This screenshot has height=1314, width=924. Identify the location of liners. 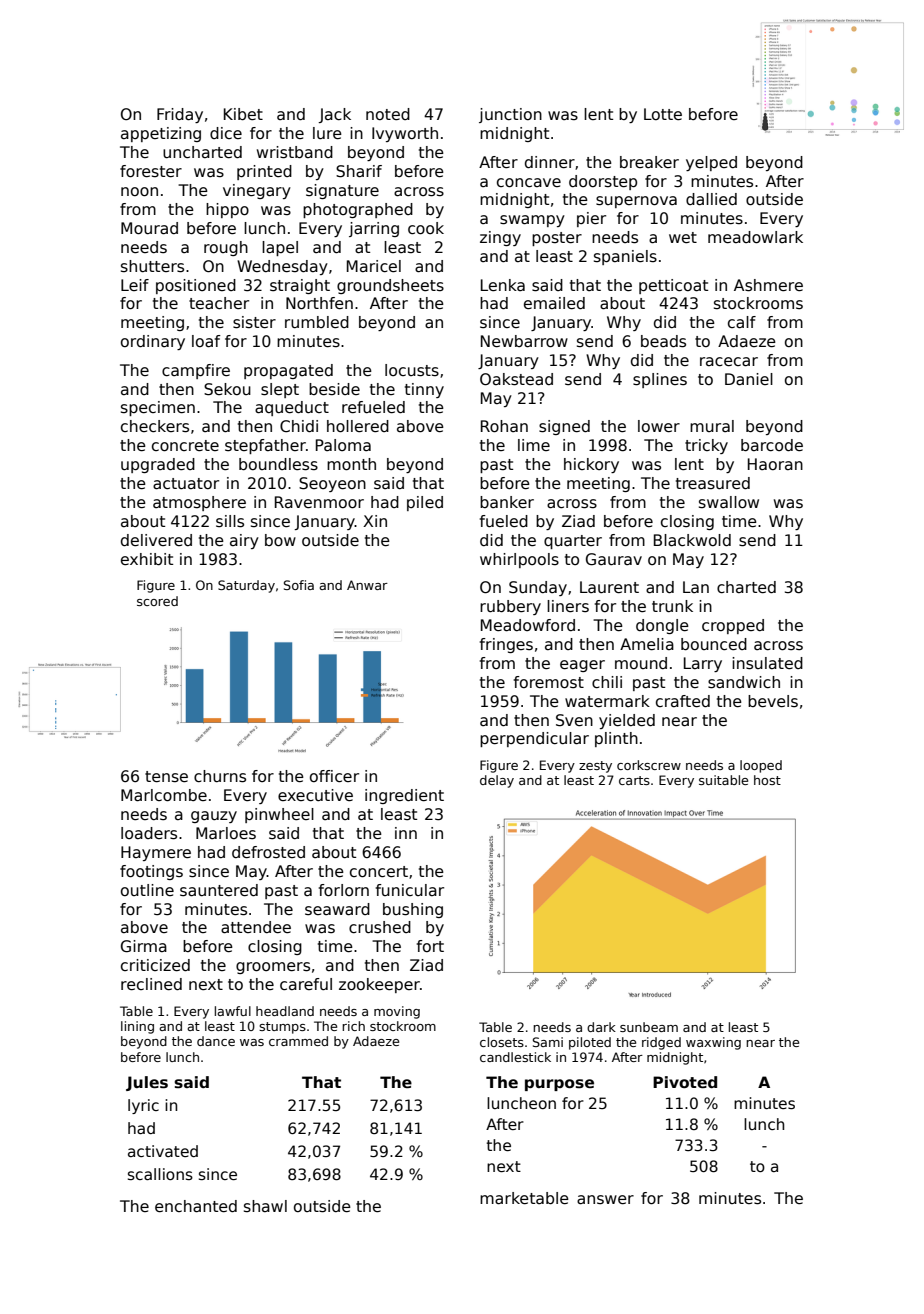
(568, 606).
